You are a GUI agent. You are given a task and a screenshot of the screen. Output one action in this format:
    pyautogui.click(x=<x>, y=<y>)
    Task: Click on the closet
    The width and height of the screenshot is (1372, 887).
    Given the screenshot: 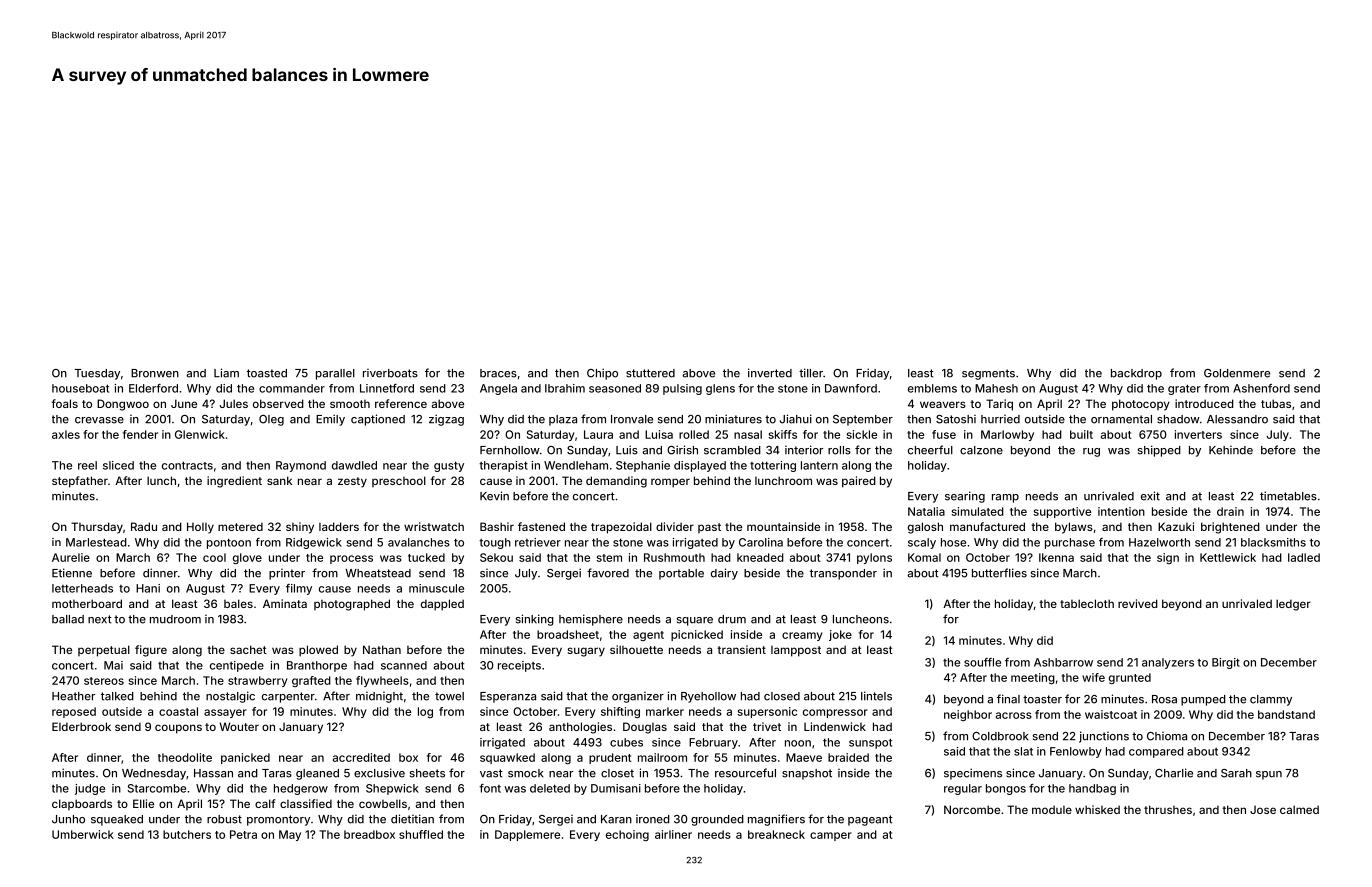 What is the action you would take?
    pyautogui.click(x=617, y=773)
